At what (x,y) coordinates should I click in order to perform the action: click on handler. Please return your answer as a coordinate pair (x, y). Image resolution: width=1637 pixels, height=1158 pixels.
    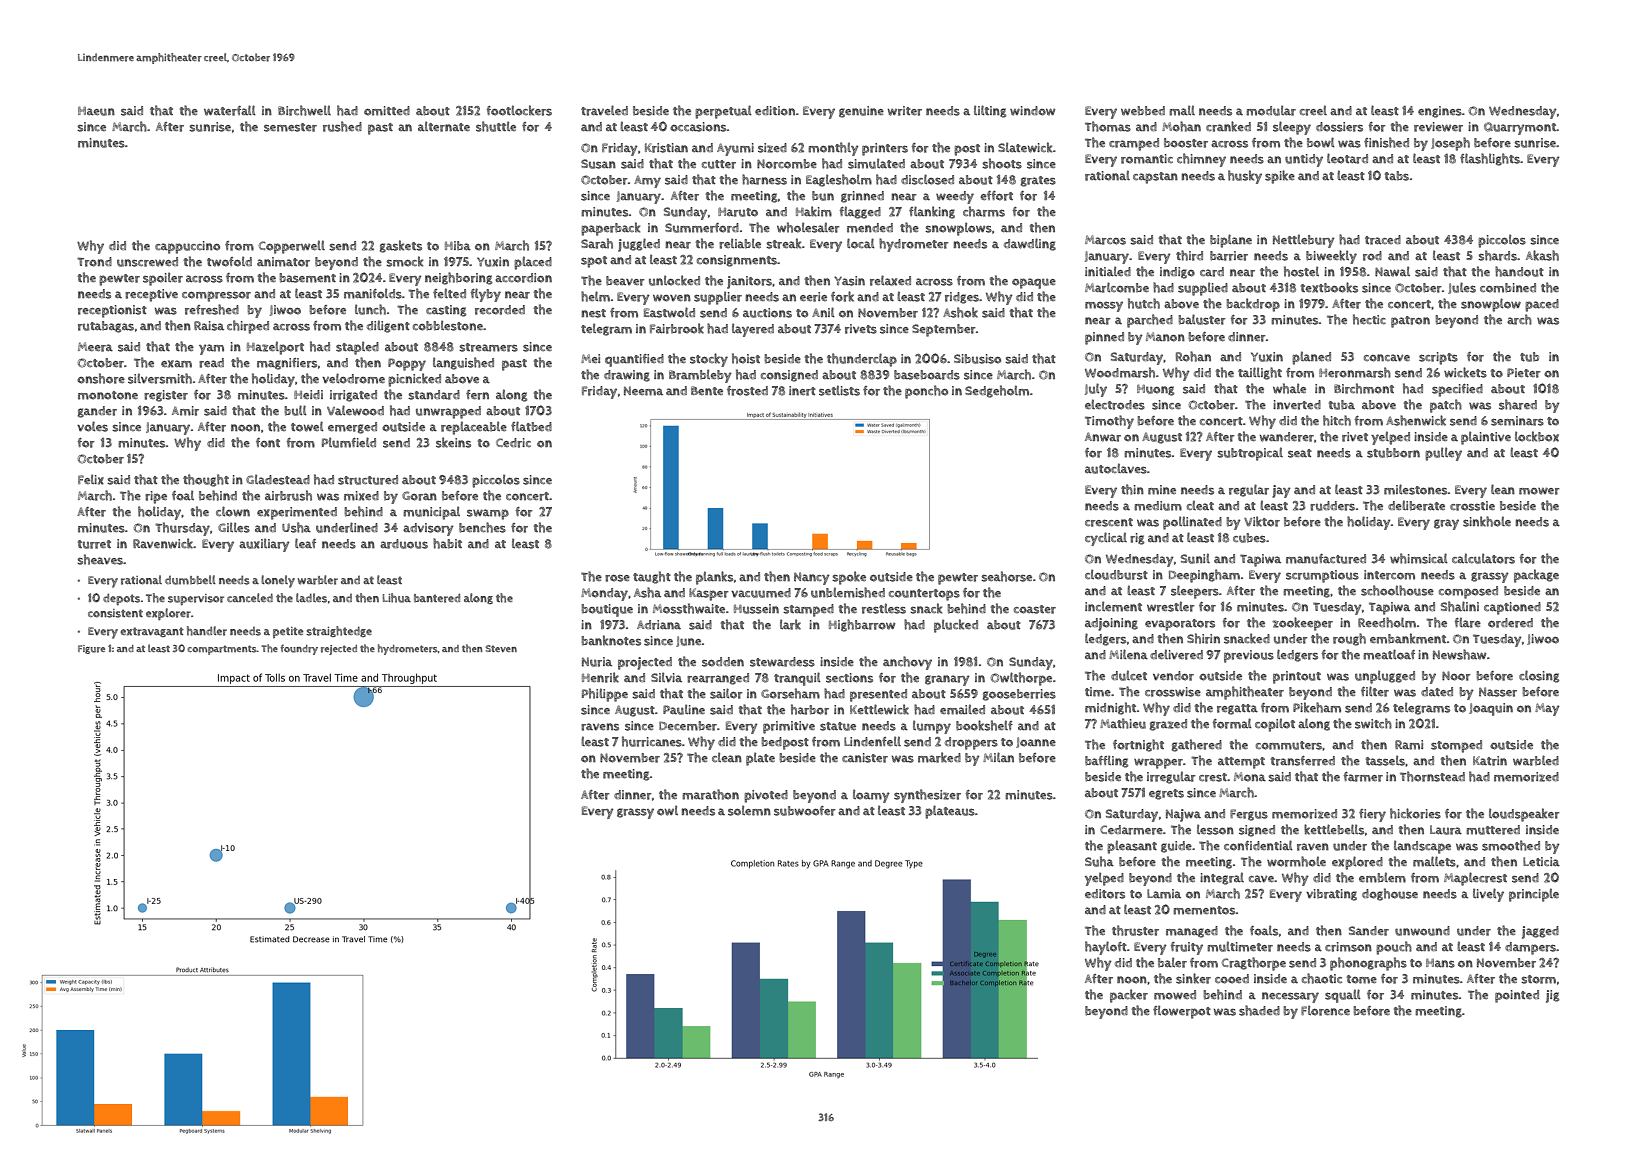
    Looking at the image, I should click on (207, 631).
